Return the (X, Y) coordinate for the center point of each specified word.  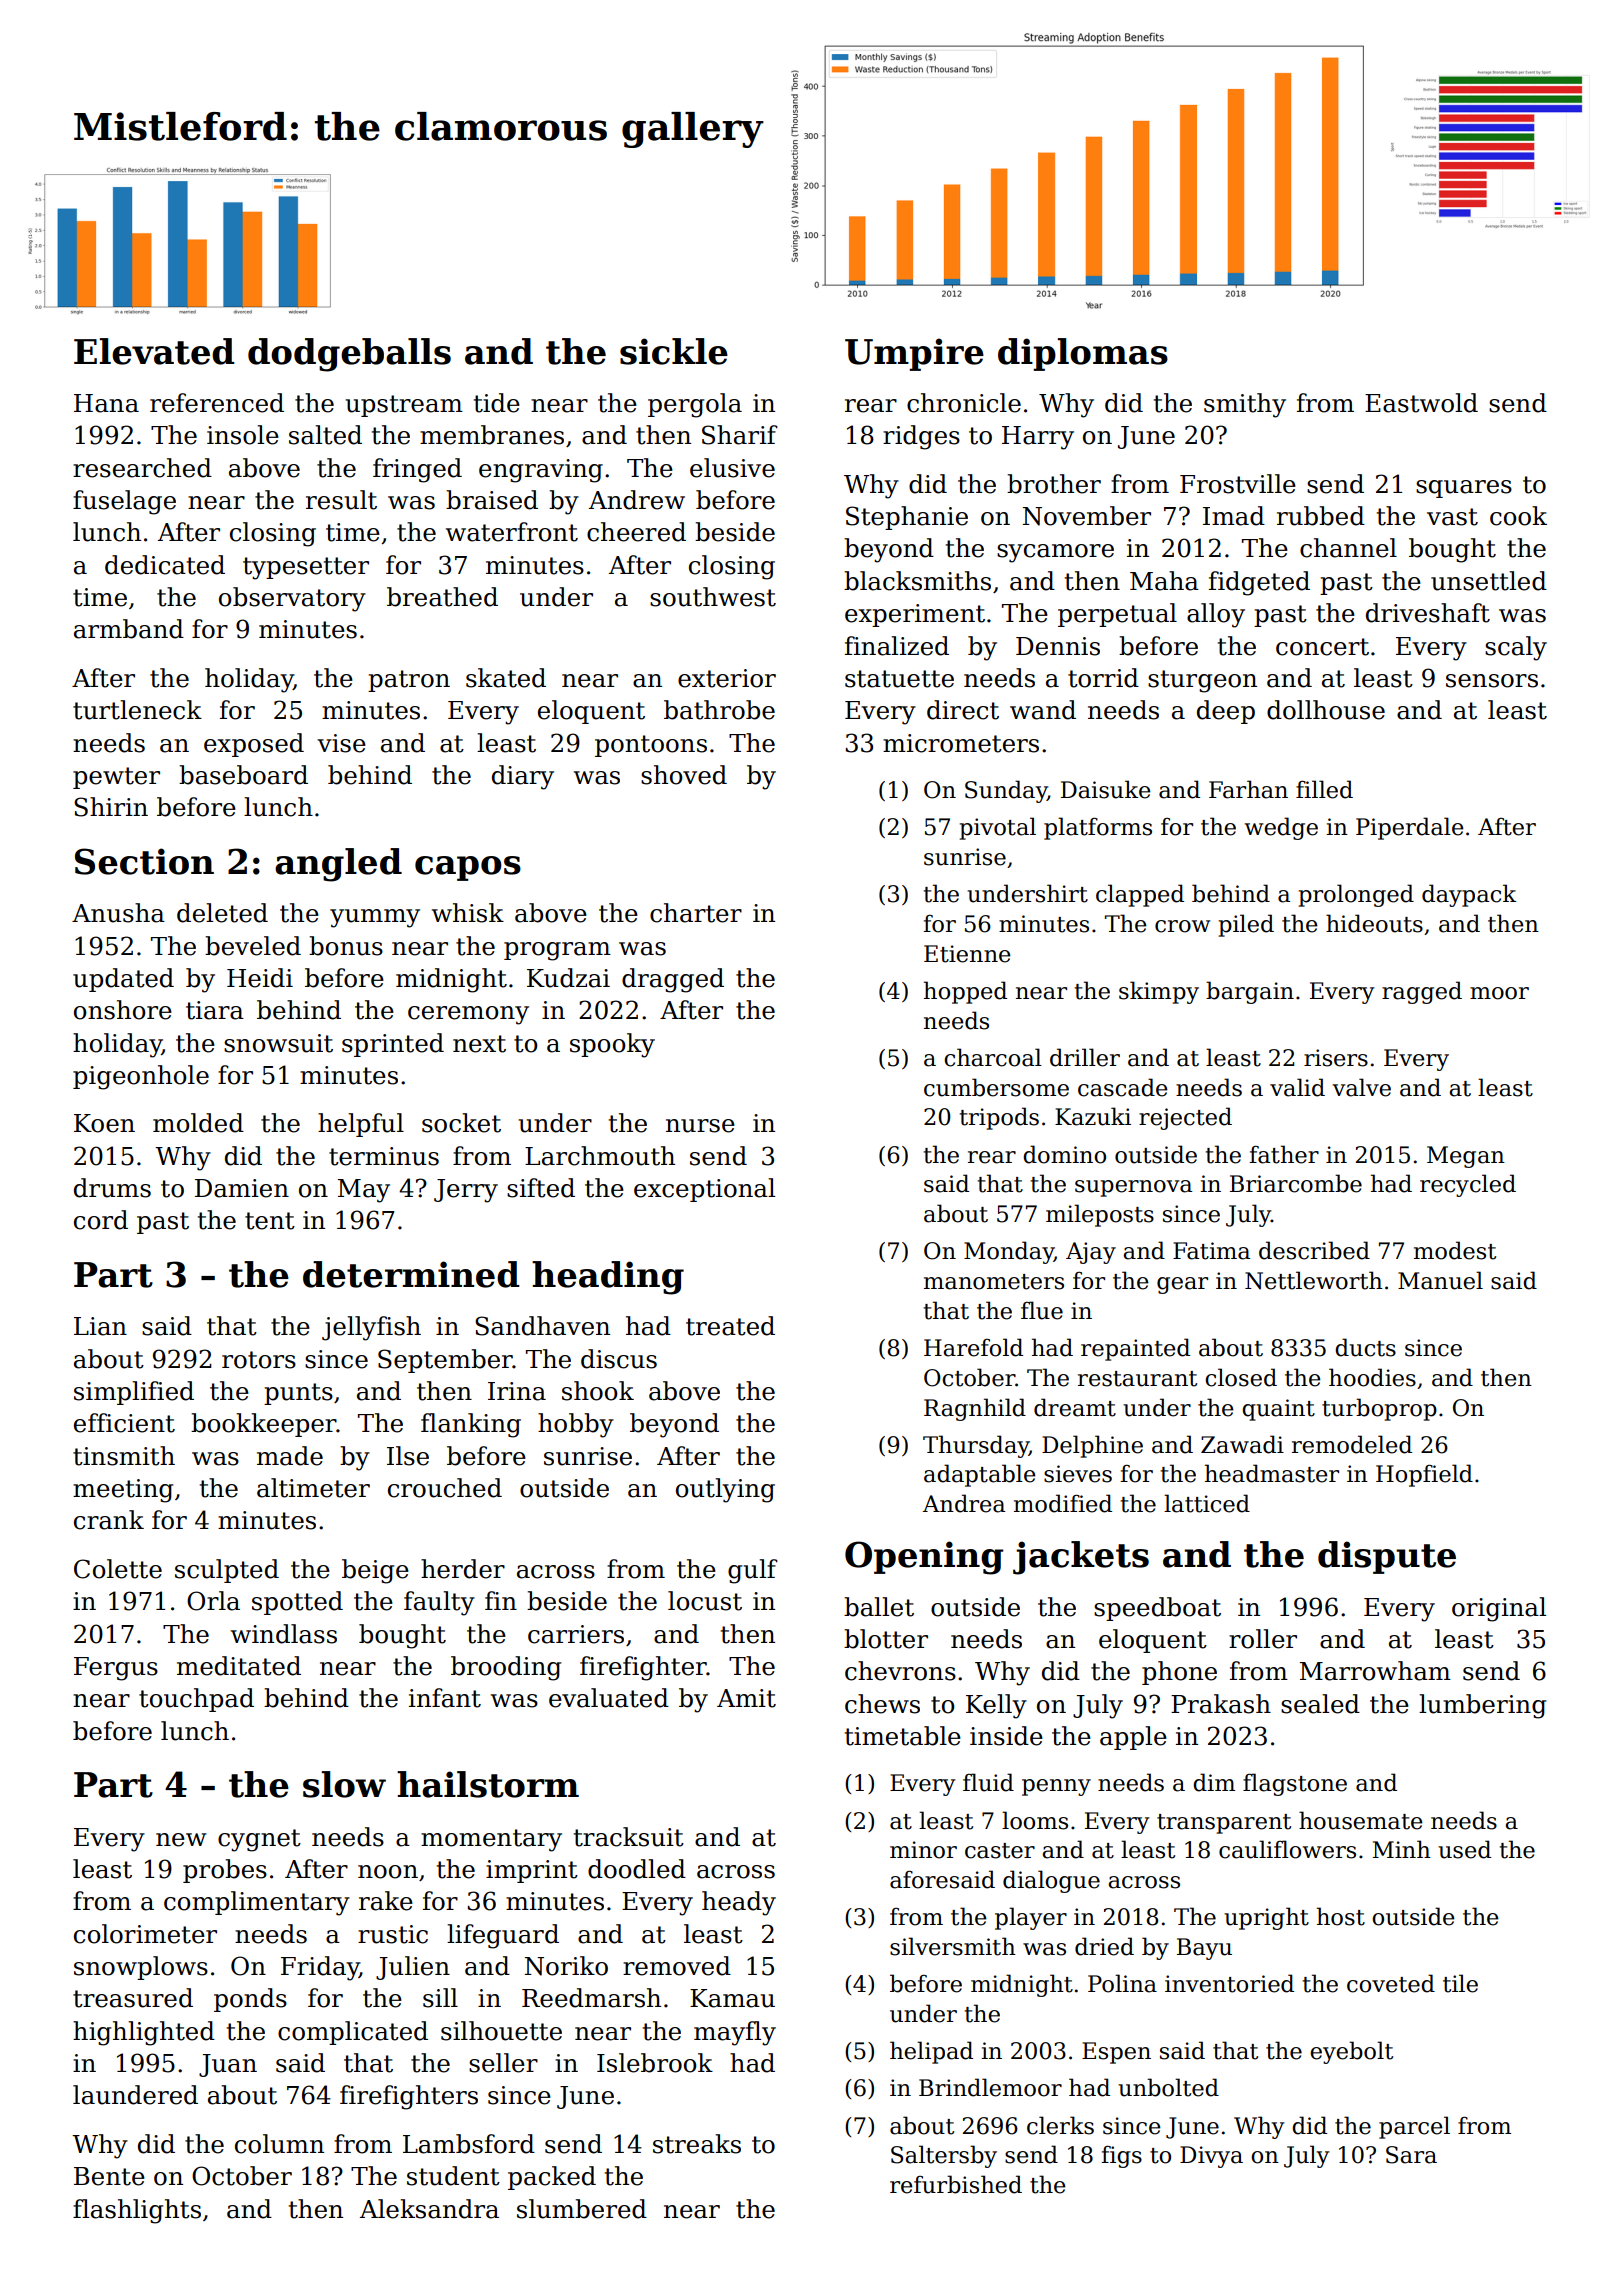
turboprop (1379, 1409)
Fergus (116, 1669)
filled (1324, 789)
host (1341, 1916)
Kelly (996, 1706)
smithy (1245, 405)
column (279, 2144)
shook (598, 1391)
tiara (215, 1010)
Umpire (914, 354)
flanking (471, 1425)
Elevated (154, 351)
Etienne (967, 954)
